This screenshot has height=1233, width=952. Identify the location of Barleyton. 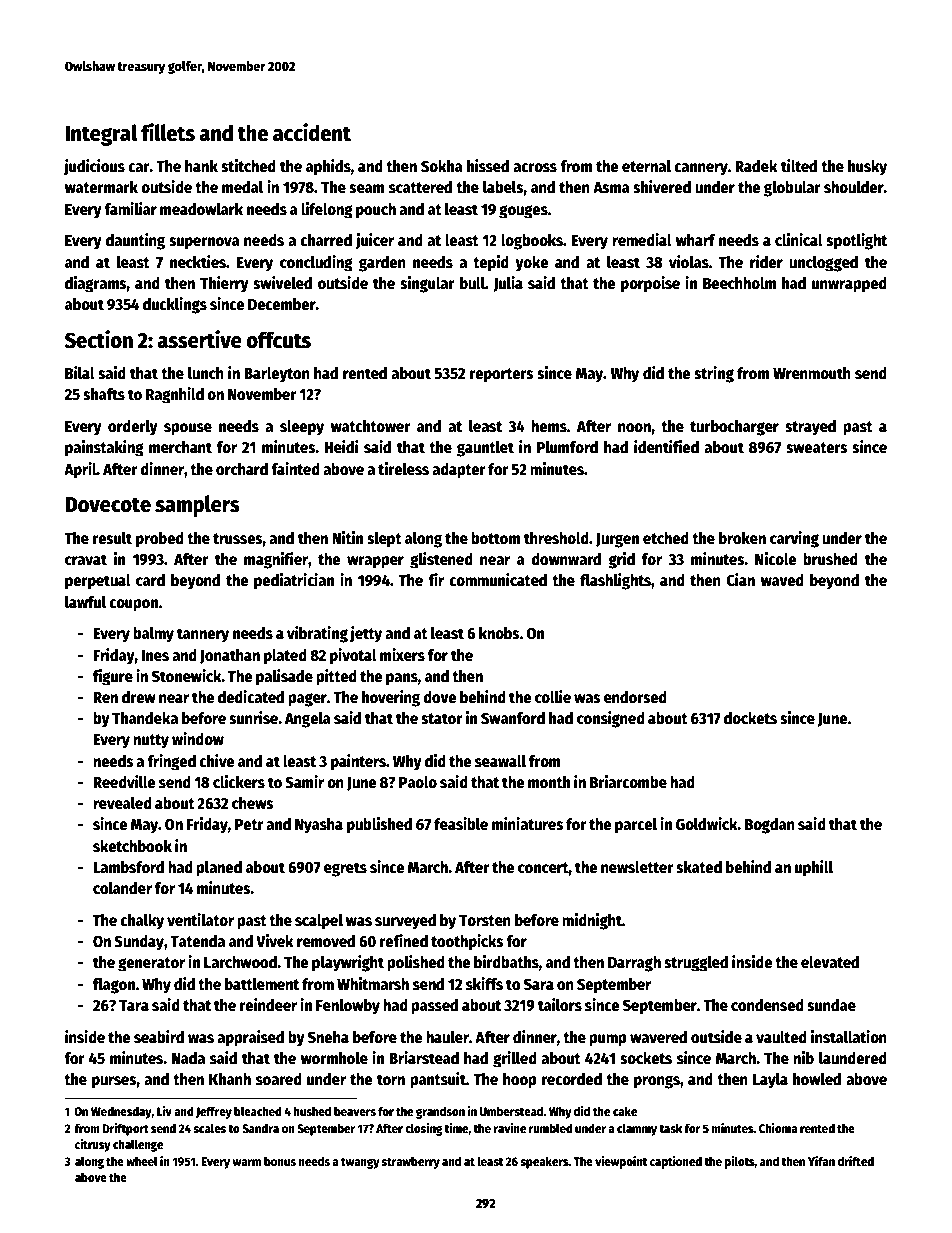
(277, 375).
